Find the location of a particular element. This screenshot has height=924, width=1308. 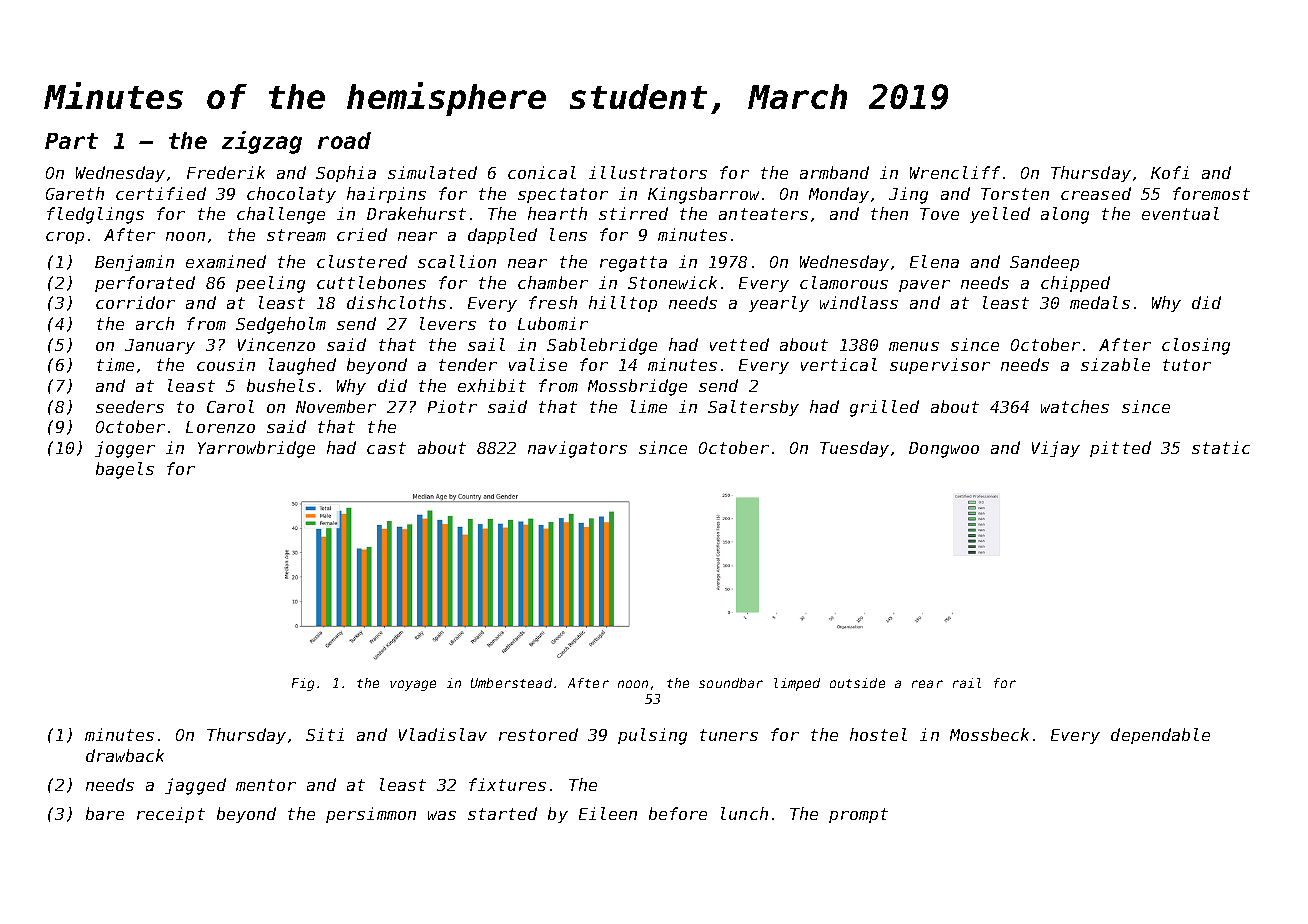

Part is located at coordinates (71, 141).
